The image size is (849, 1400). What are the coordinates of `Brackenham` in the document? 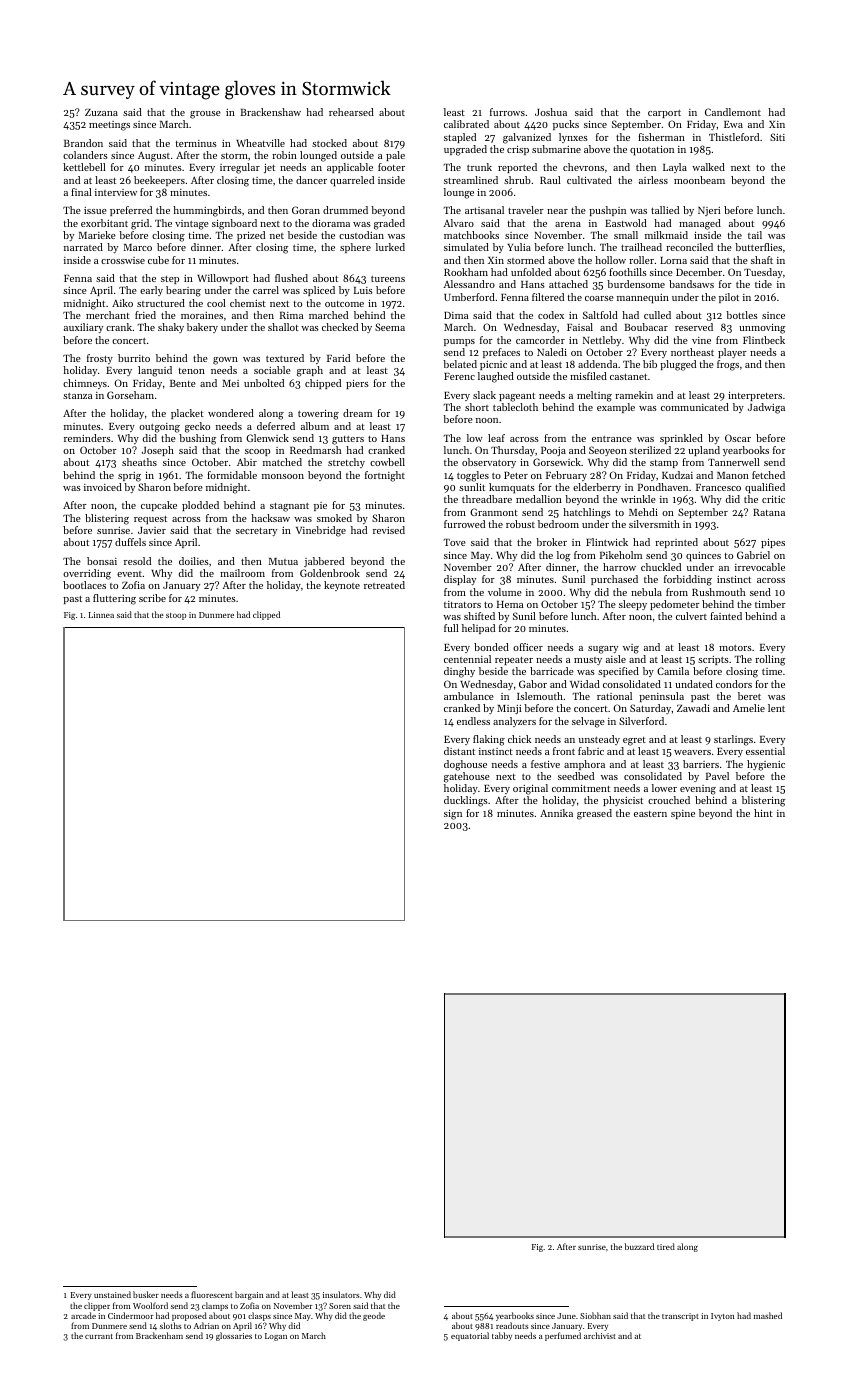 It's located at (159, 1335).
